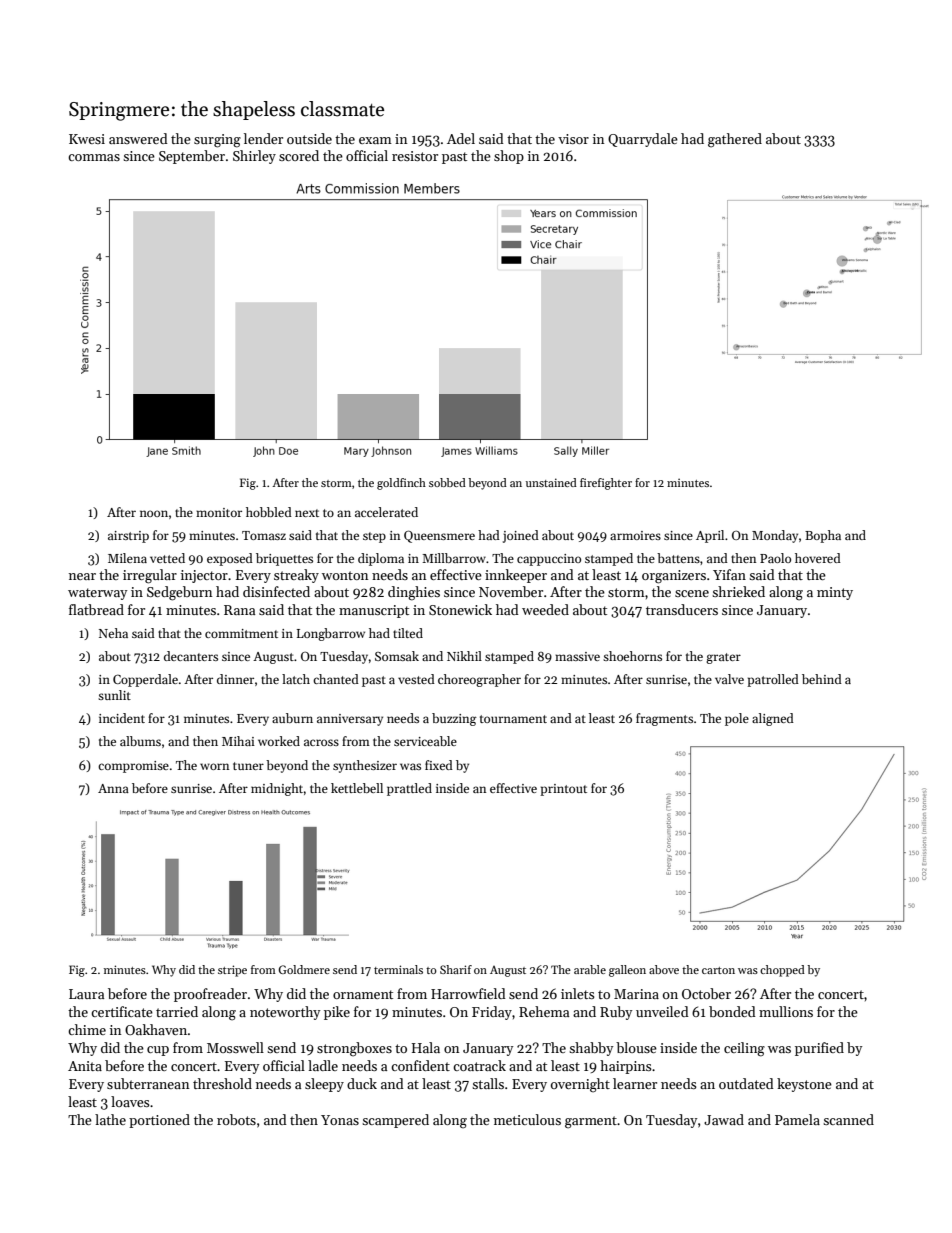 This page has width=952, height=1233. What do you see at coordinates (304, 969) in the page?
I see `Goldmere` at bounding box center [304, 969].
